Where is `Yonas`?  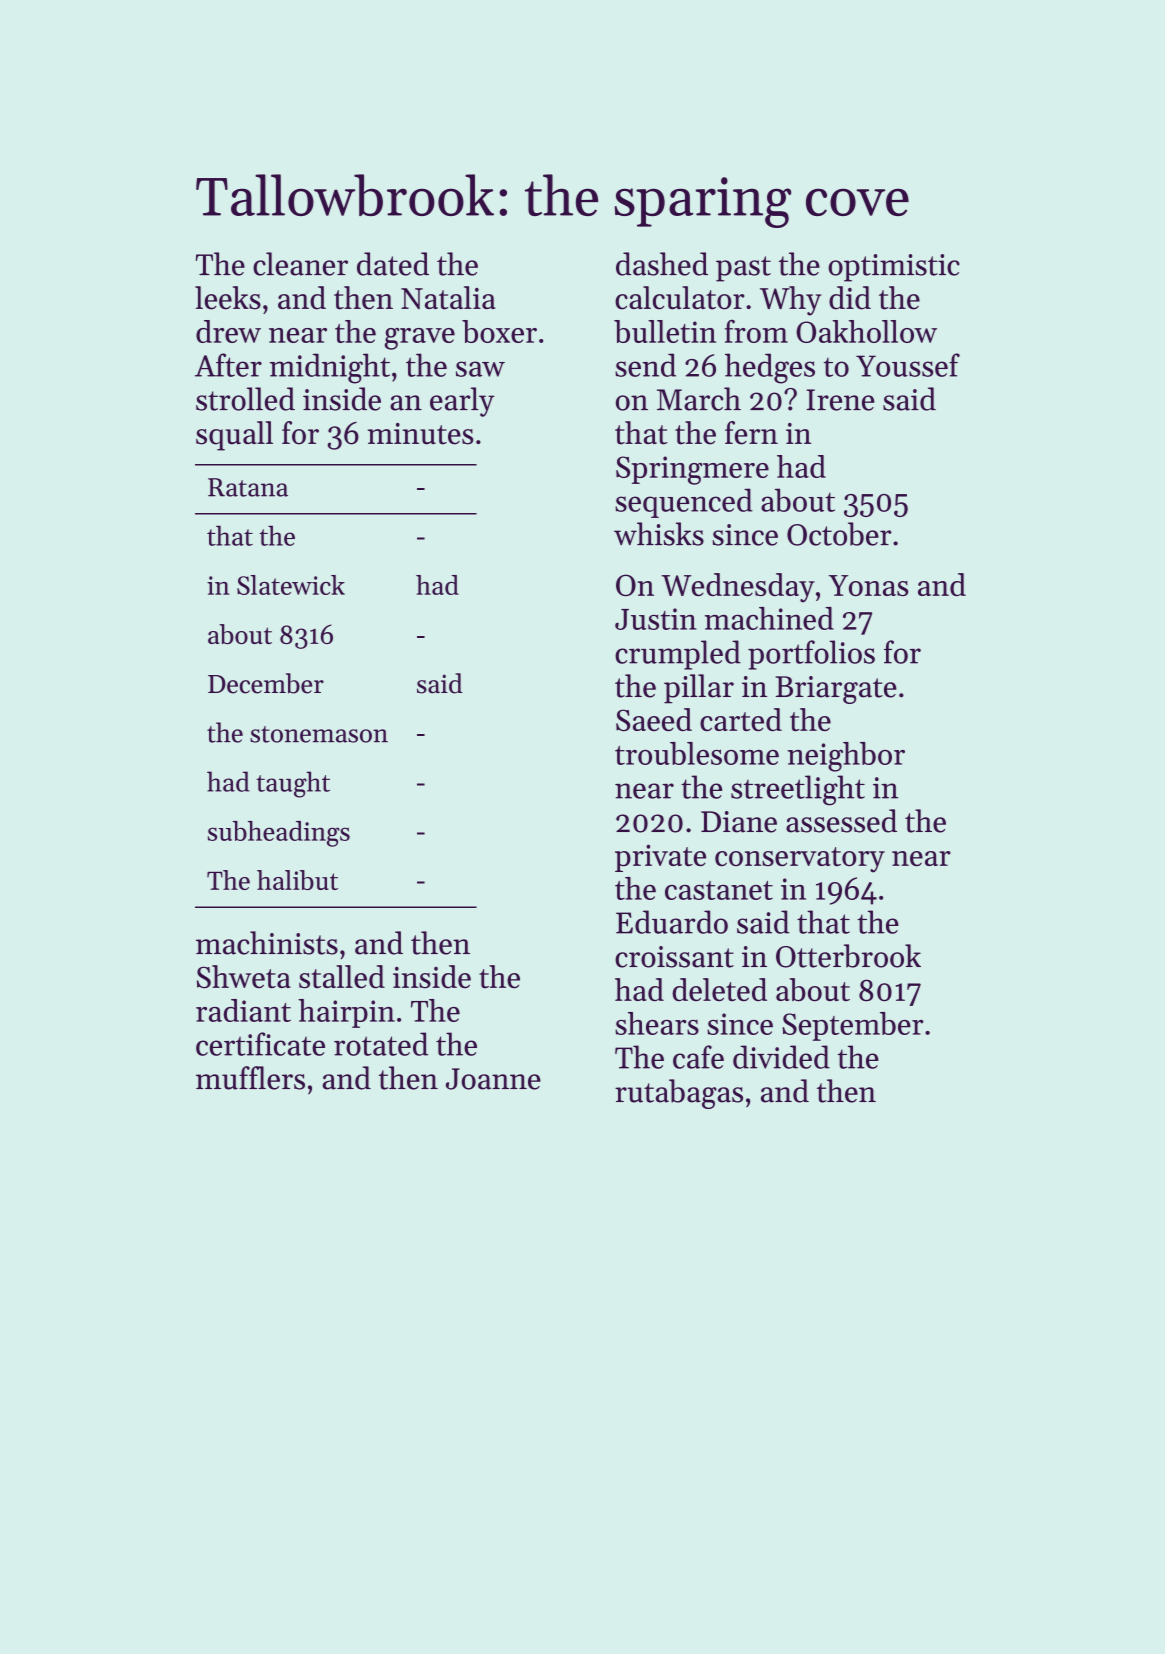 Yonas is located at coordinates (869, 585).
